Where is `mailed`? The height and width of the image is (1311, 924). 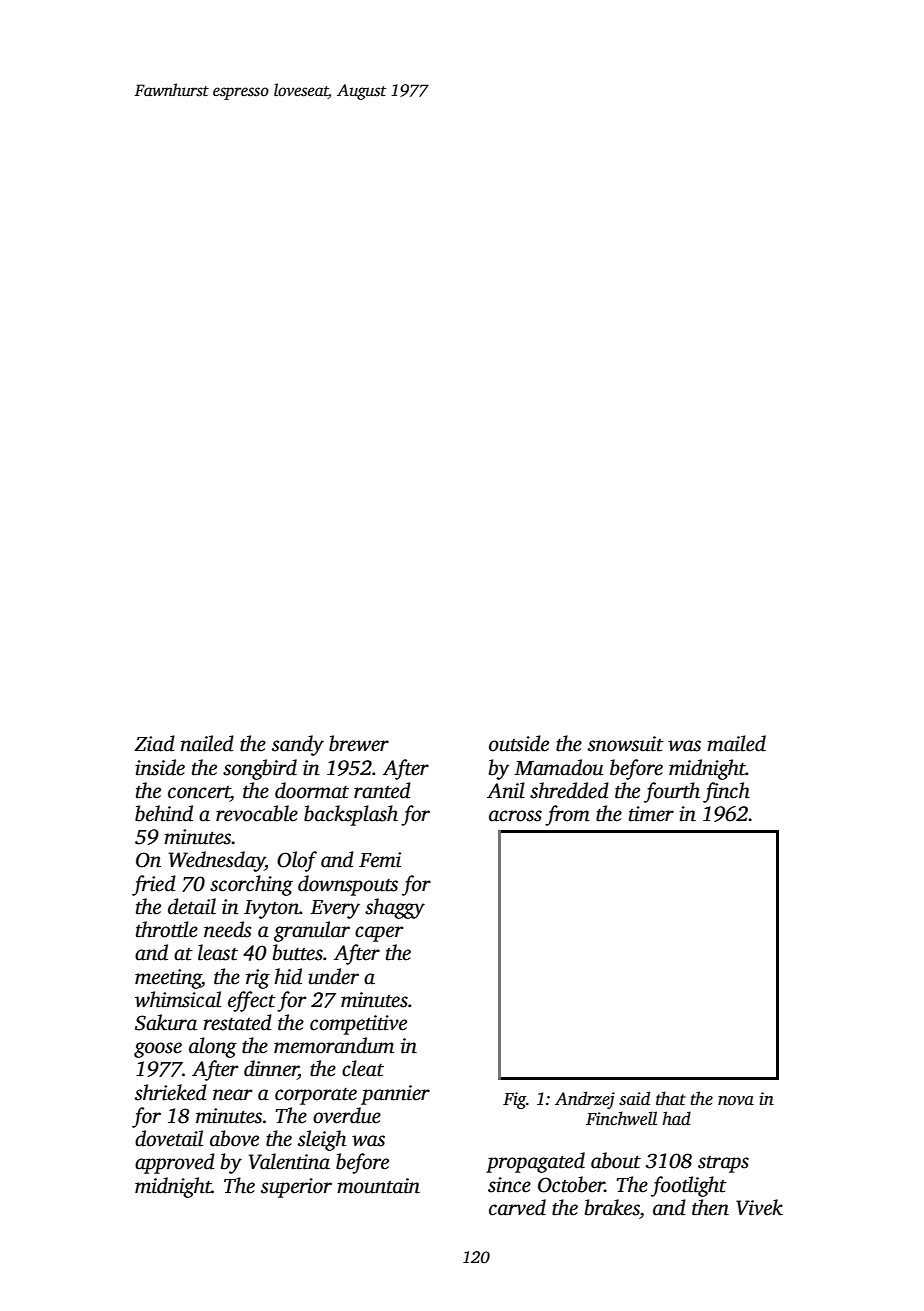 mailed is located at coordinates (736, 743).
